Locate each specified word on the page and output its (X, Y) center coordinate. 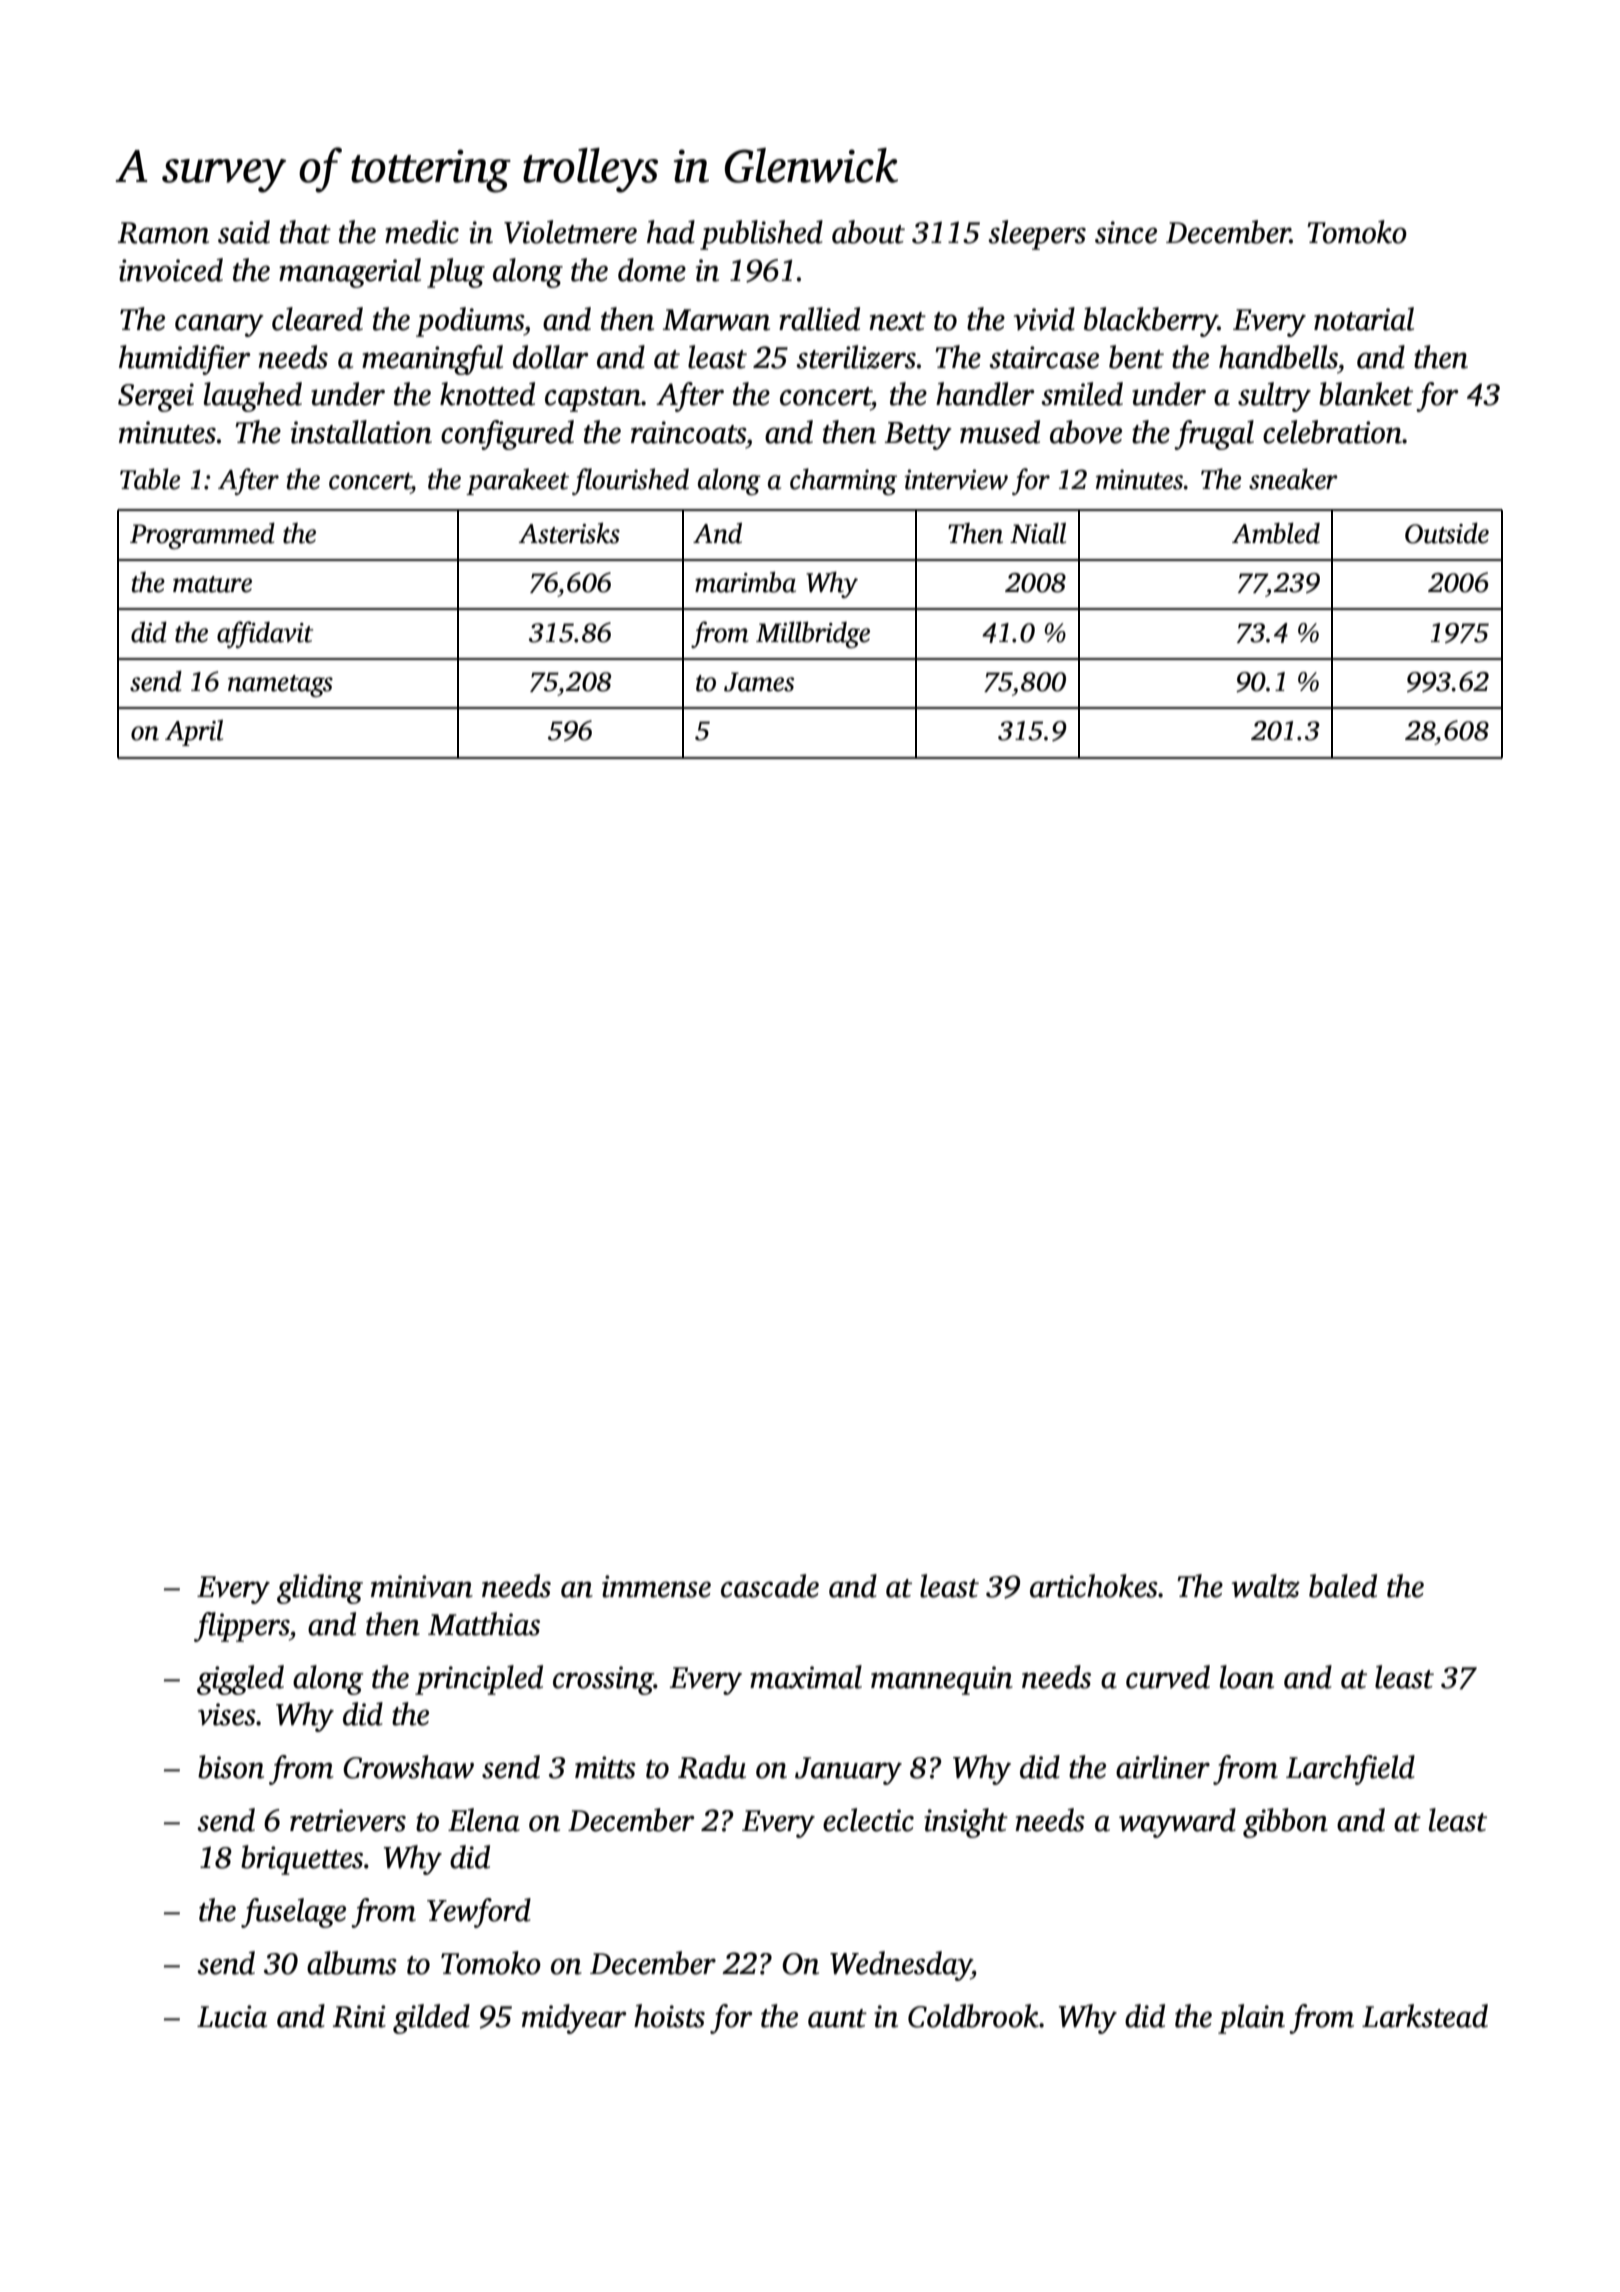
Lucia (232, 2016)
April (194, 733)
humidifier (185, 360)
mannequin (942, 1680)
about (868, 232)
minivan (422, 1586)
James (759, 682)
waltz (1265, 1586)
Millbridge (813, 635)
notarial (1364, 319)
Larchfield (1350, 1770)
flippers (241, 1627)
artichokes (1094, 1586)
